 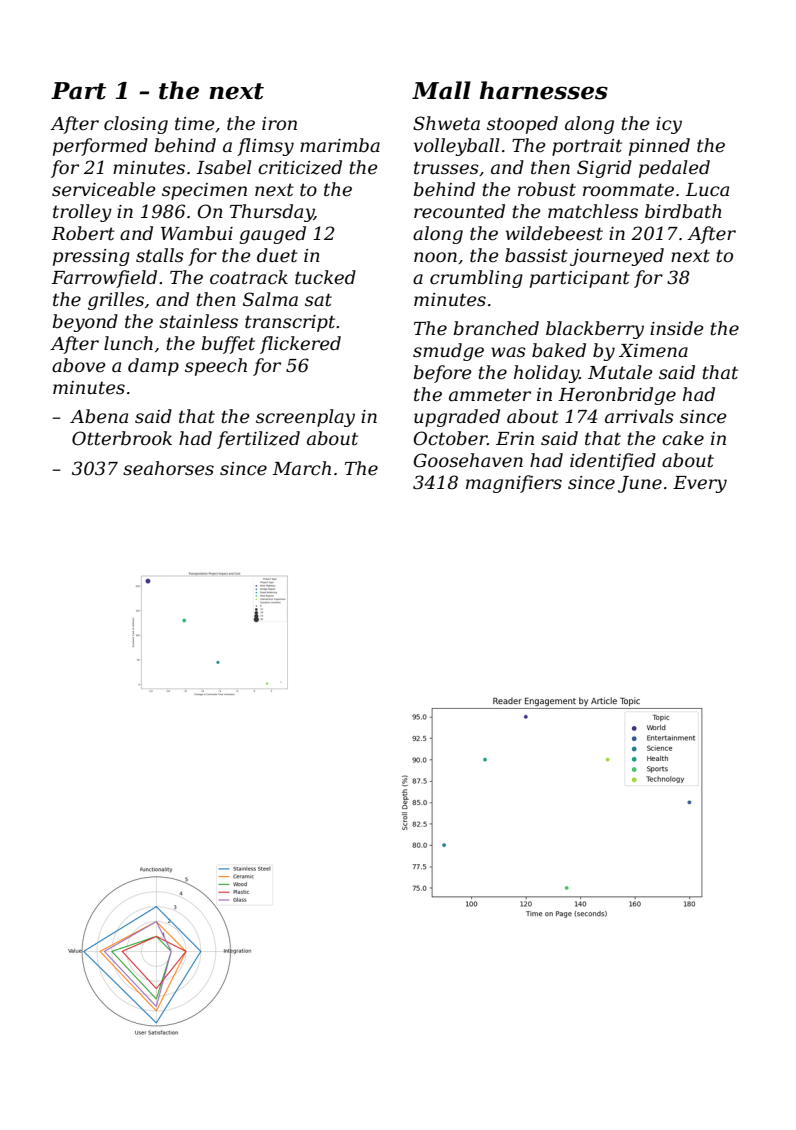 I want to click on buffet, so click(x=228, y=345).
